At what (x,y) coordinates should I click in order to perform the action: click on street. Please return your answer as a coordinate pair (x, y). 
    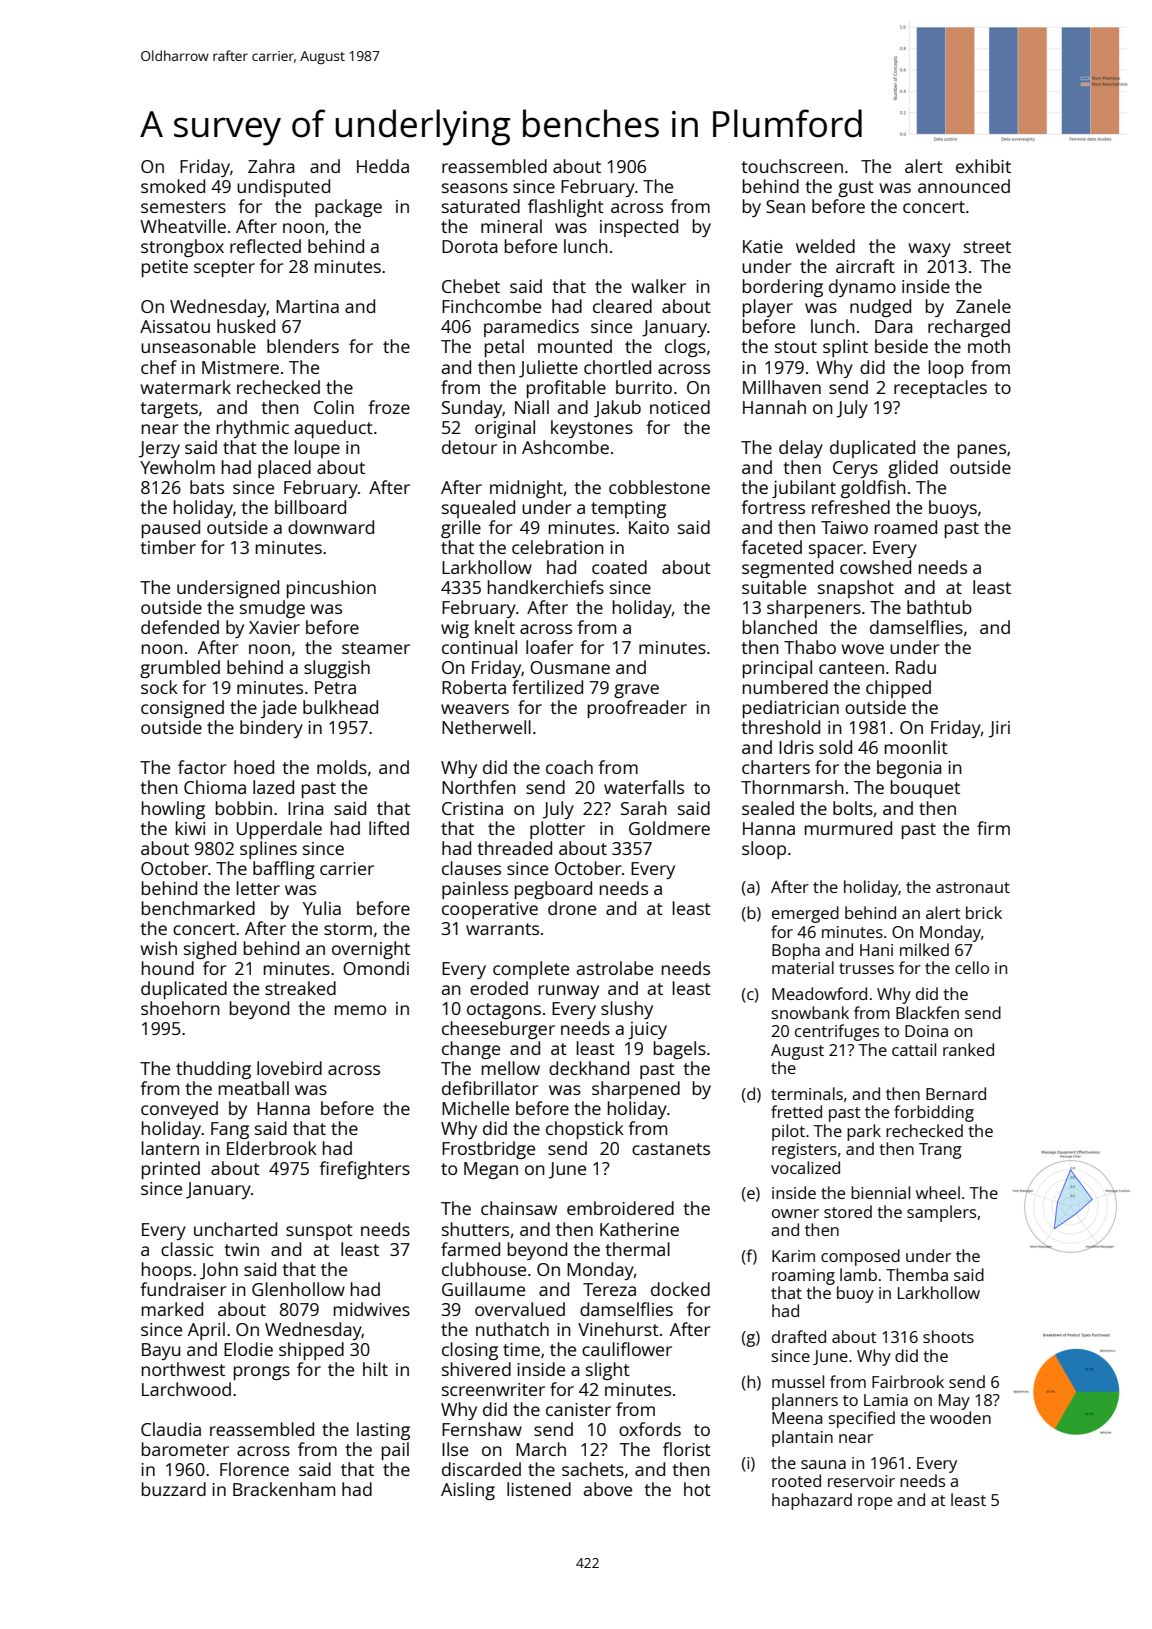
    Looking at the image, I should click on (987, 247).
